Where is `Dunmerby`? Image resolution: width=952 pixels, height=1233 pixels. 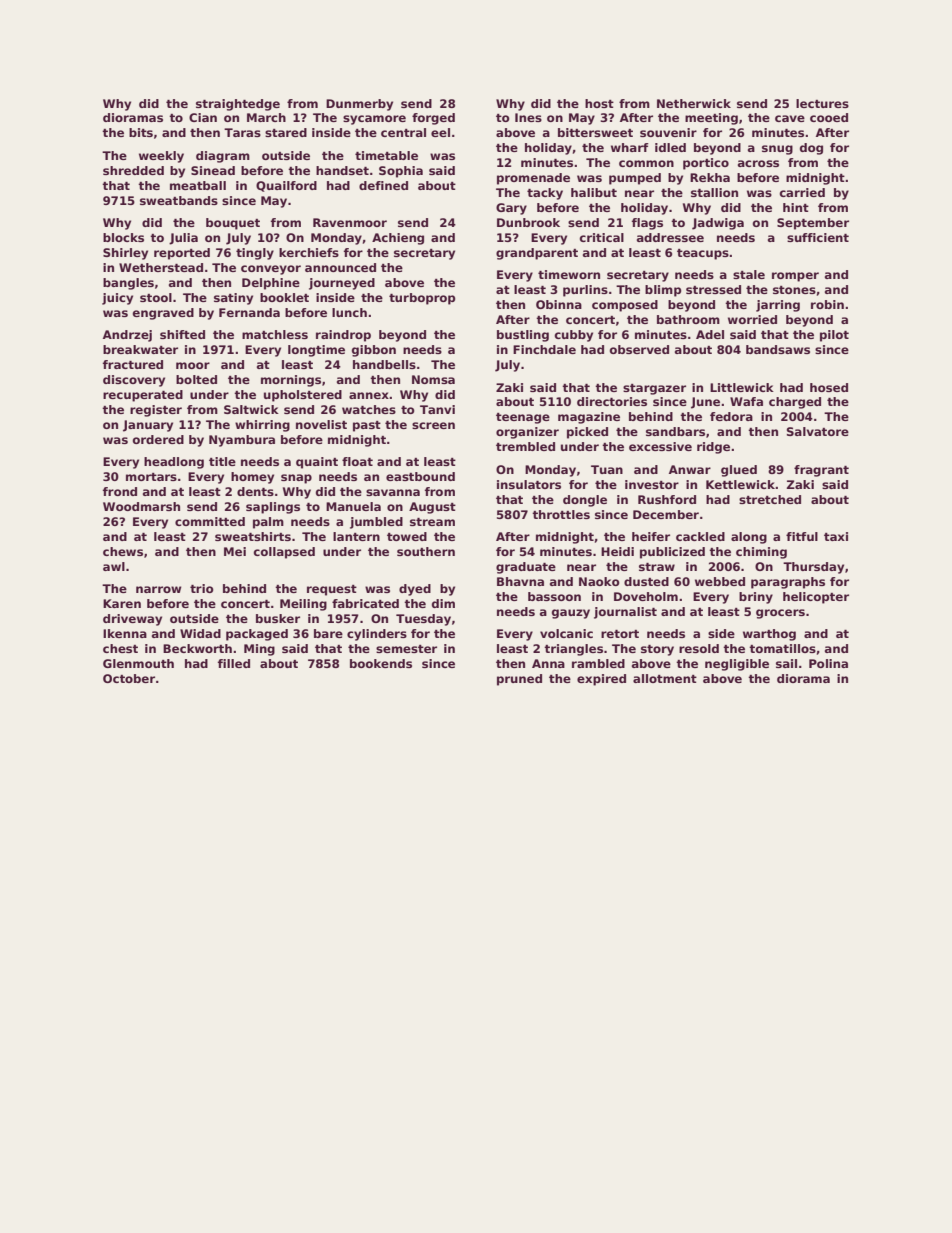 Dunmerby is located at coordinates (359, 105).
